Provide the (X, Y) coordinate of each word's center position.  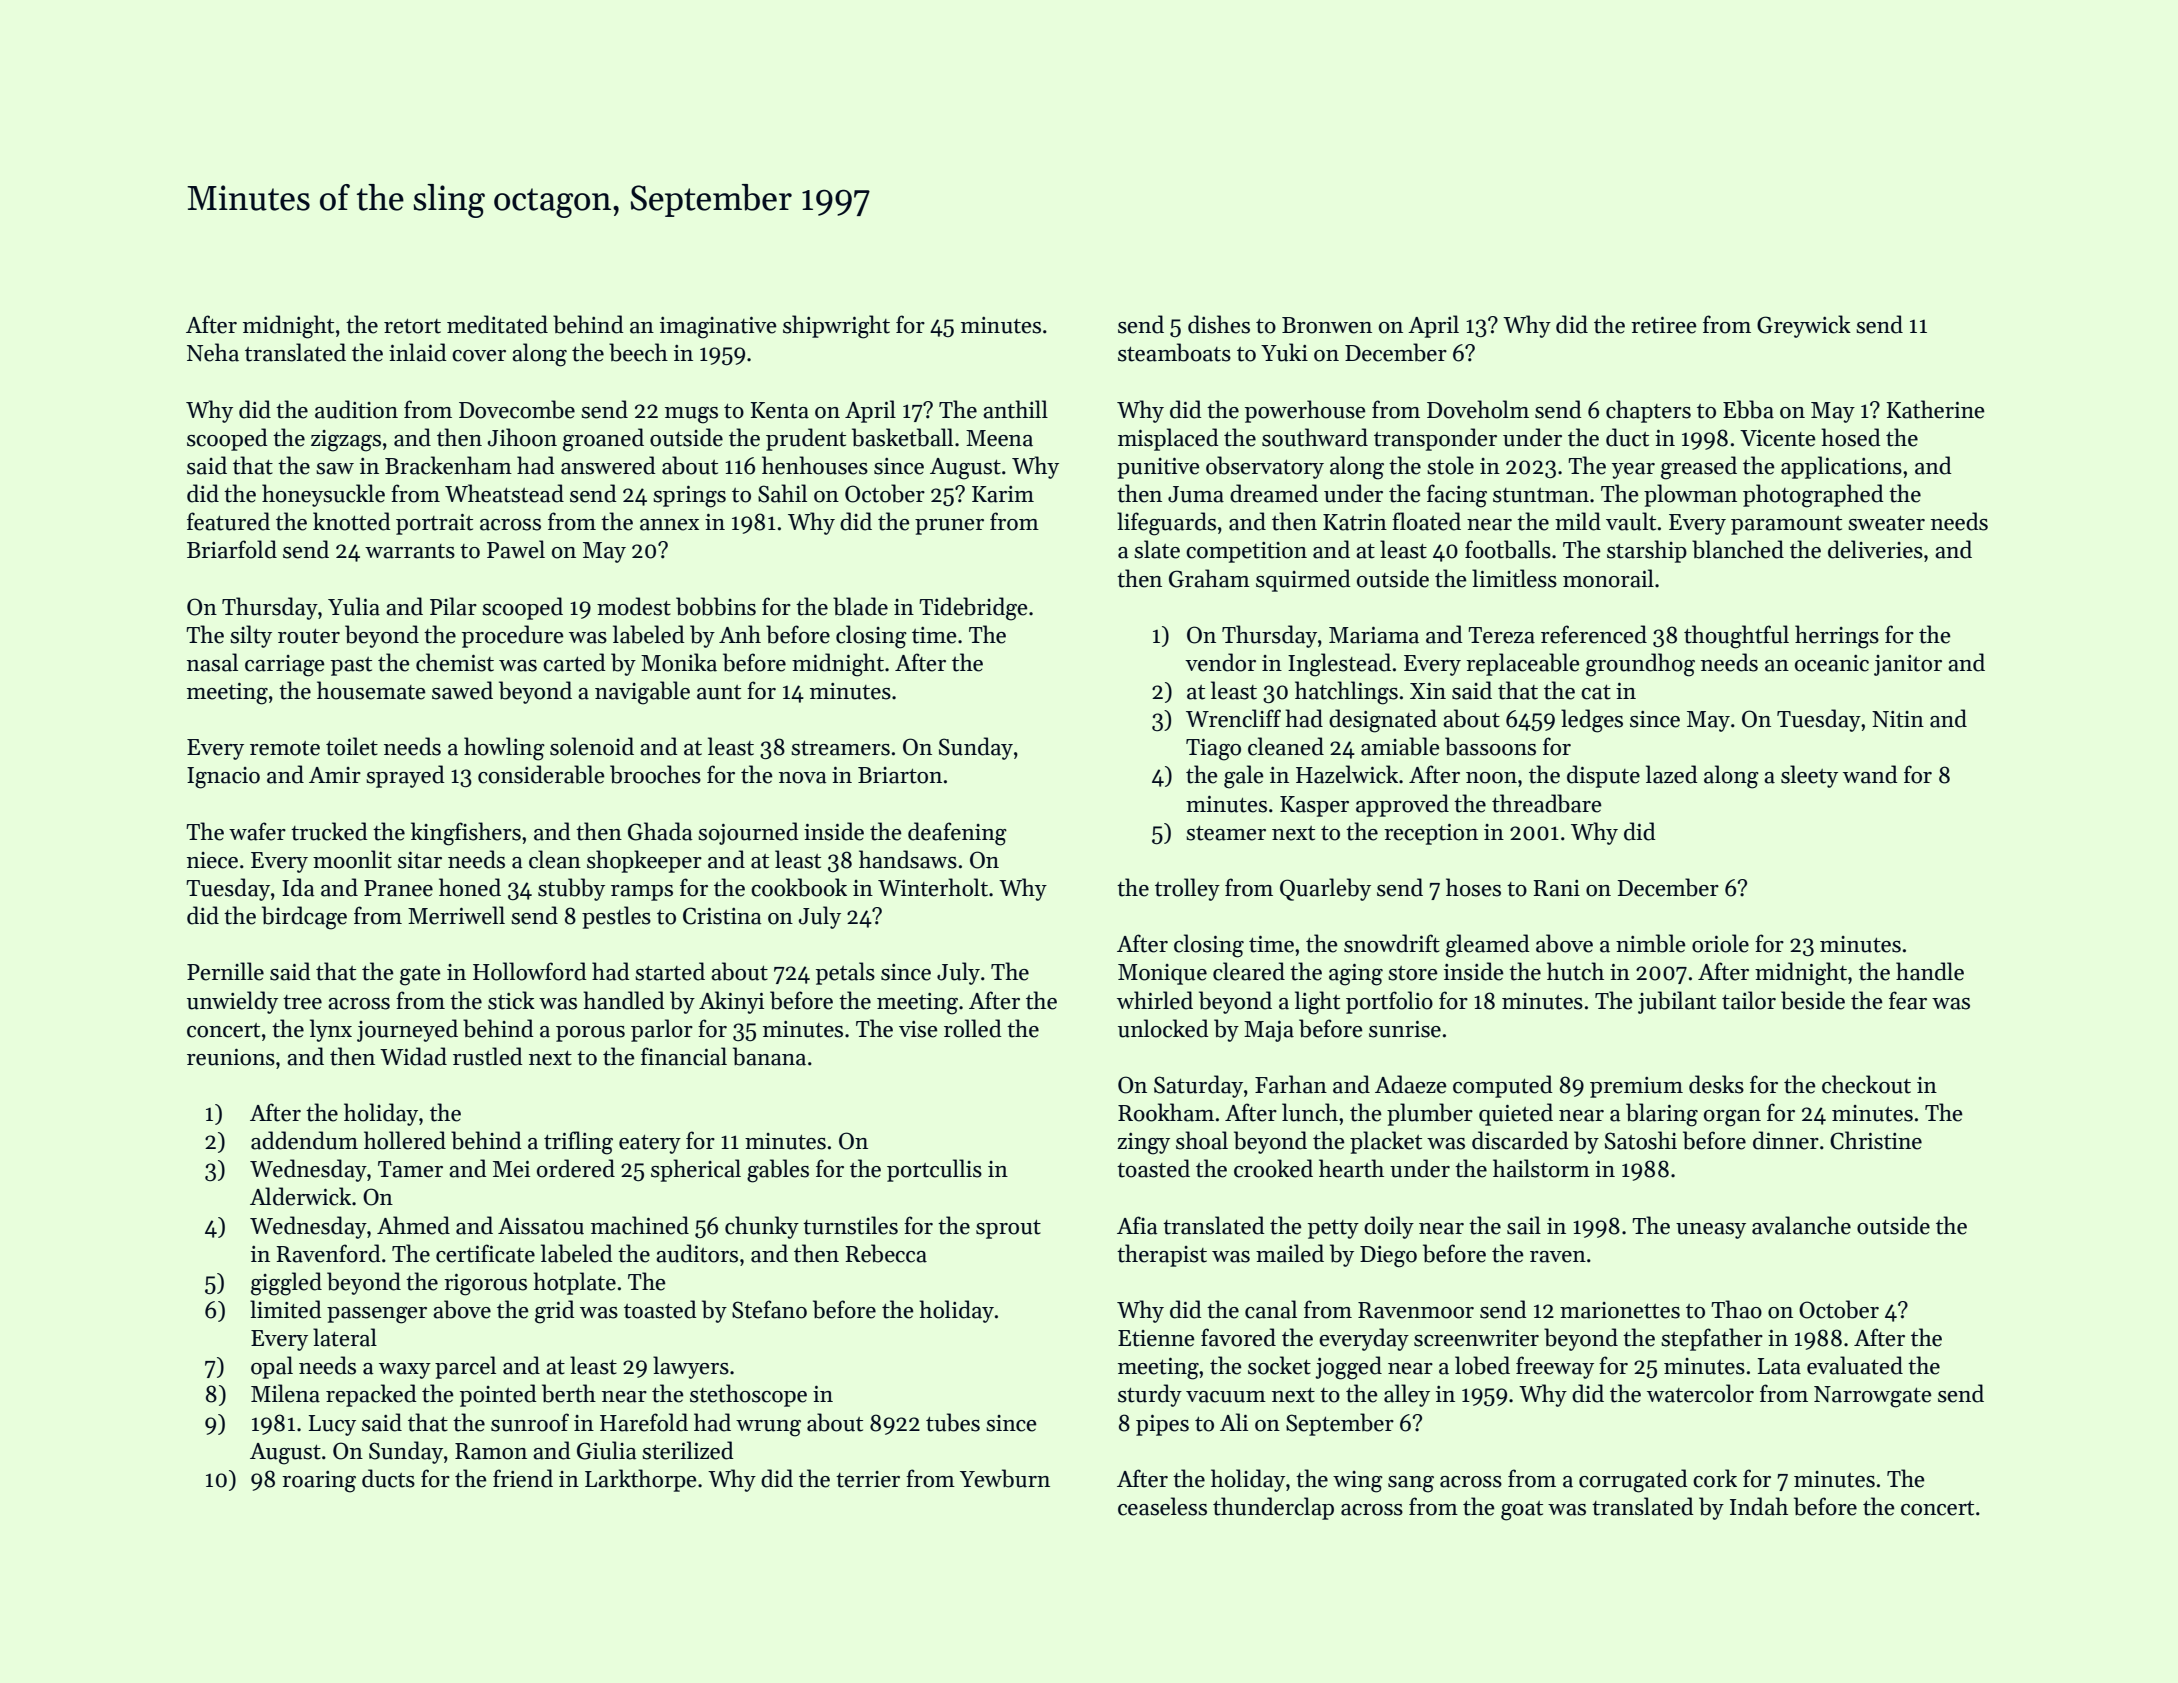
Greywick (1804, 326)
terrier (868, 1479)
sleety (1809, 776)
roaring (319, 1482)
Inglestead (1339, 665)
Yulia (354, 606)
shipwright (836, 327)
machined (640, 1225)
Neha (213, 352)
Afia (1137, 1225)
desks (1716, 1084)
